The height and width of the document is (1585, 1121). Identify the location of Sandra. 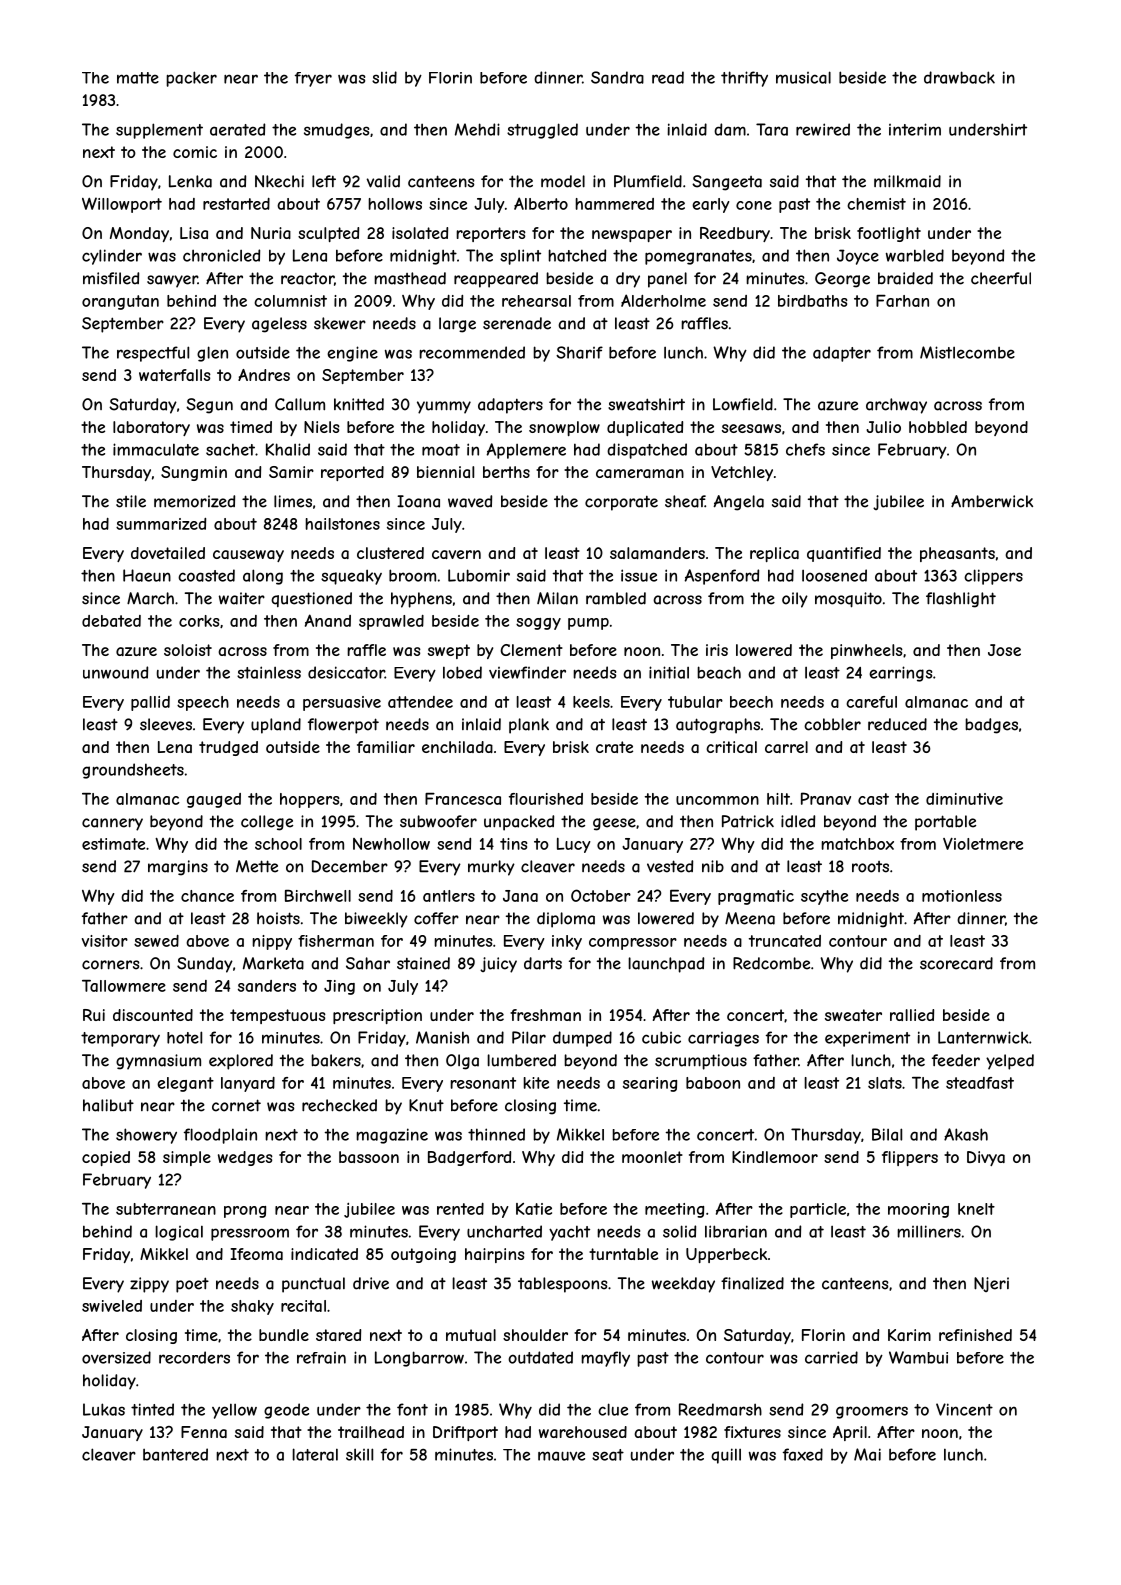
(617, 77).
